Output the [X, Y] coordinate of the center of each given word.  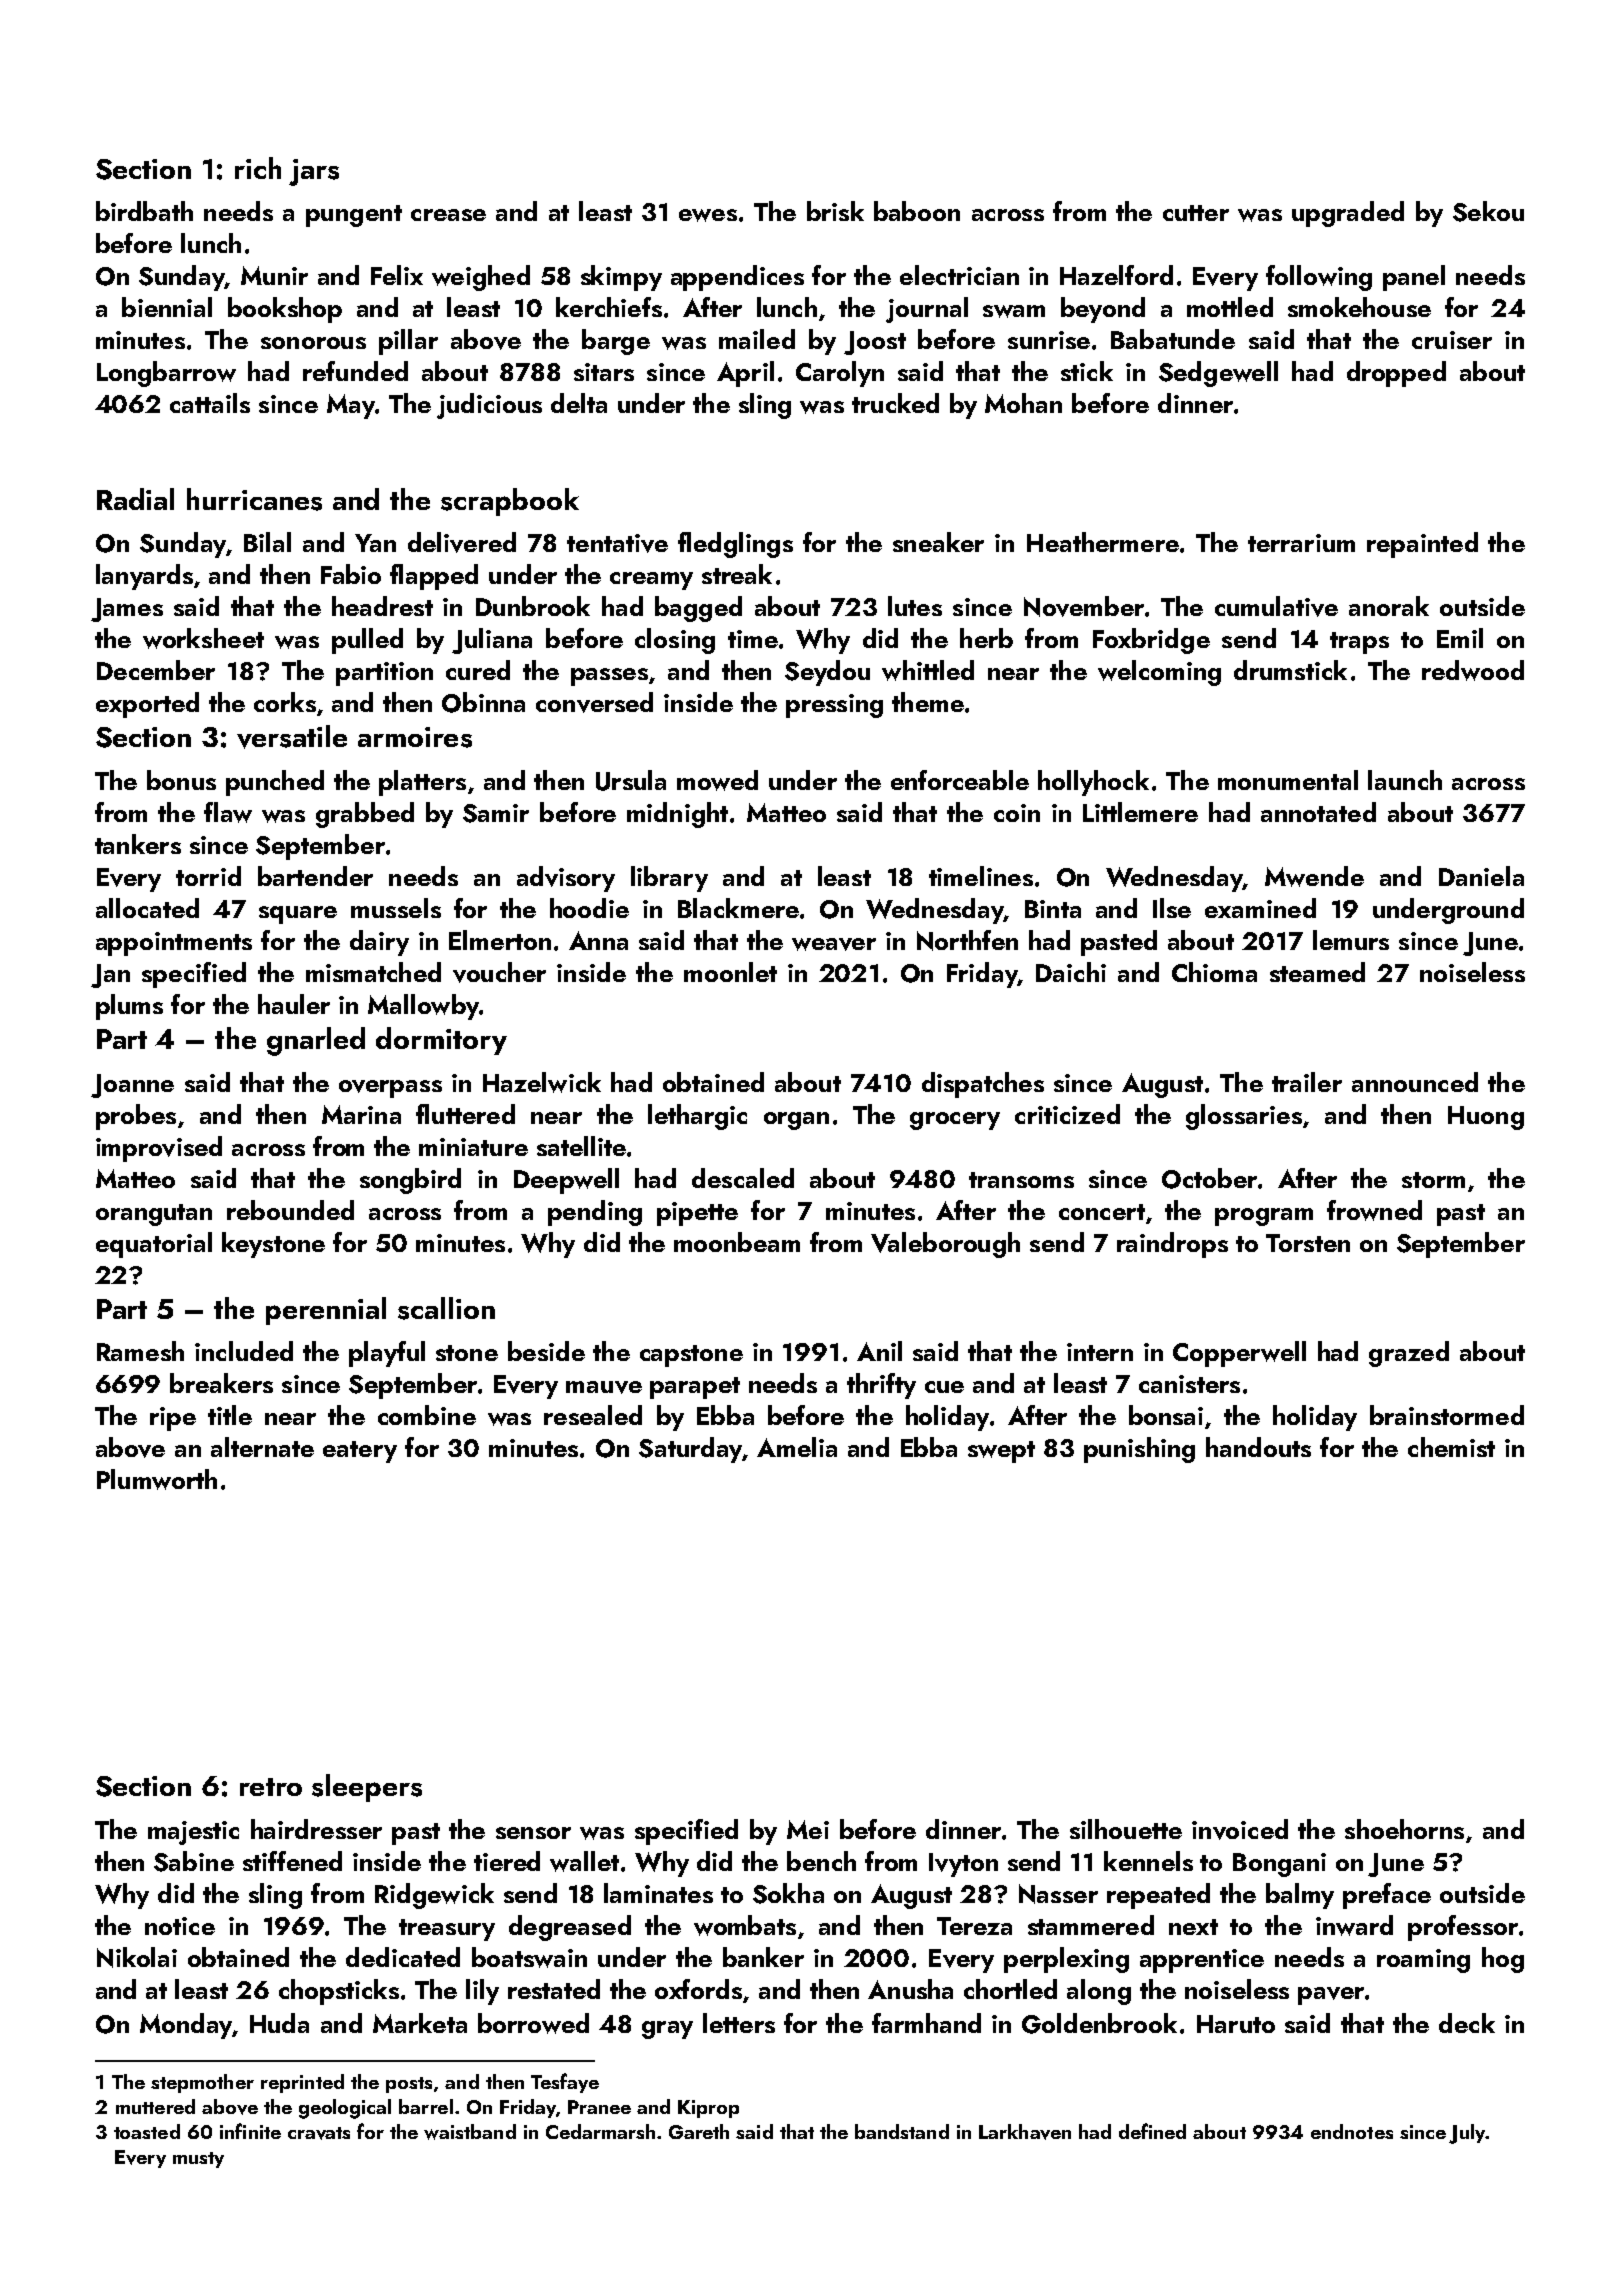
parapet [695, 1388]
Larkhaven [1025, 2132]
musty [198, 2160]
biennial [167, 307]
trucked [895, 403]
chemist [1451, 1447]
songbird [410, 1181]
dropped [1396, 374]
